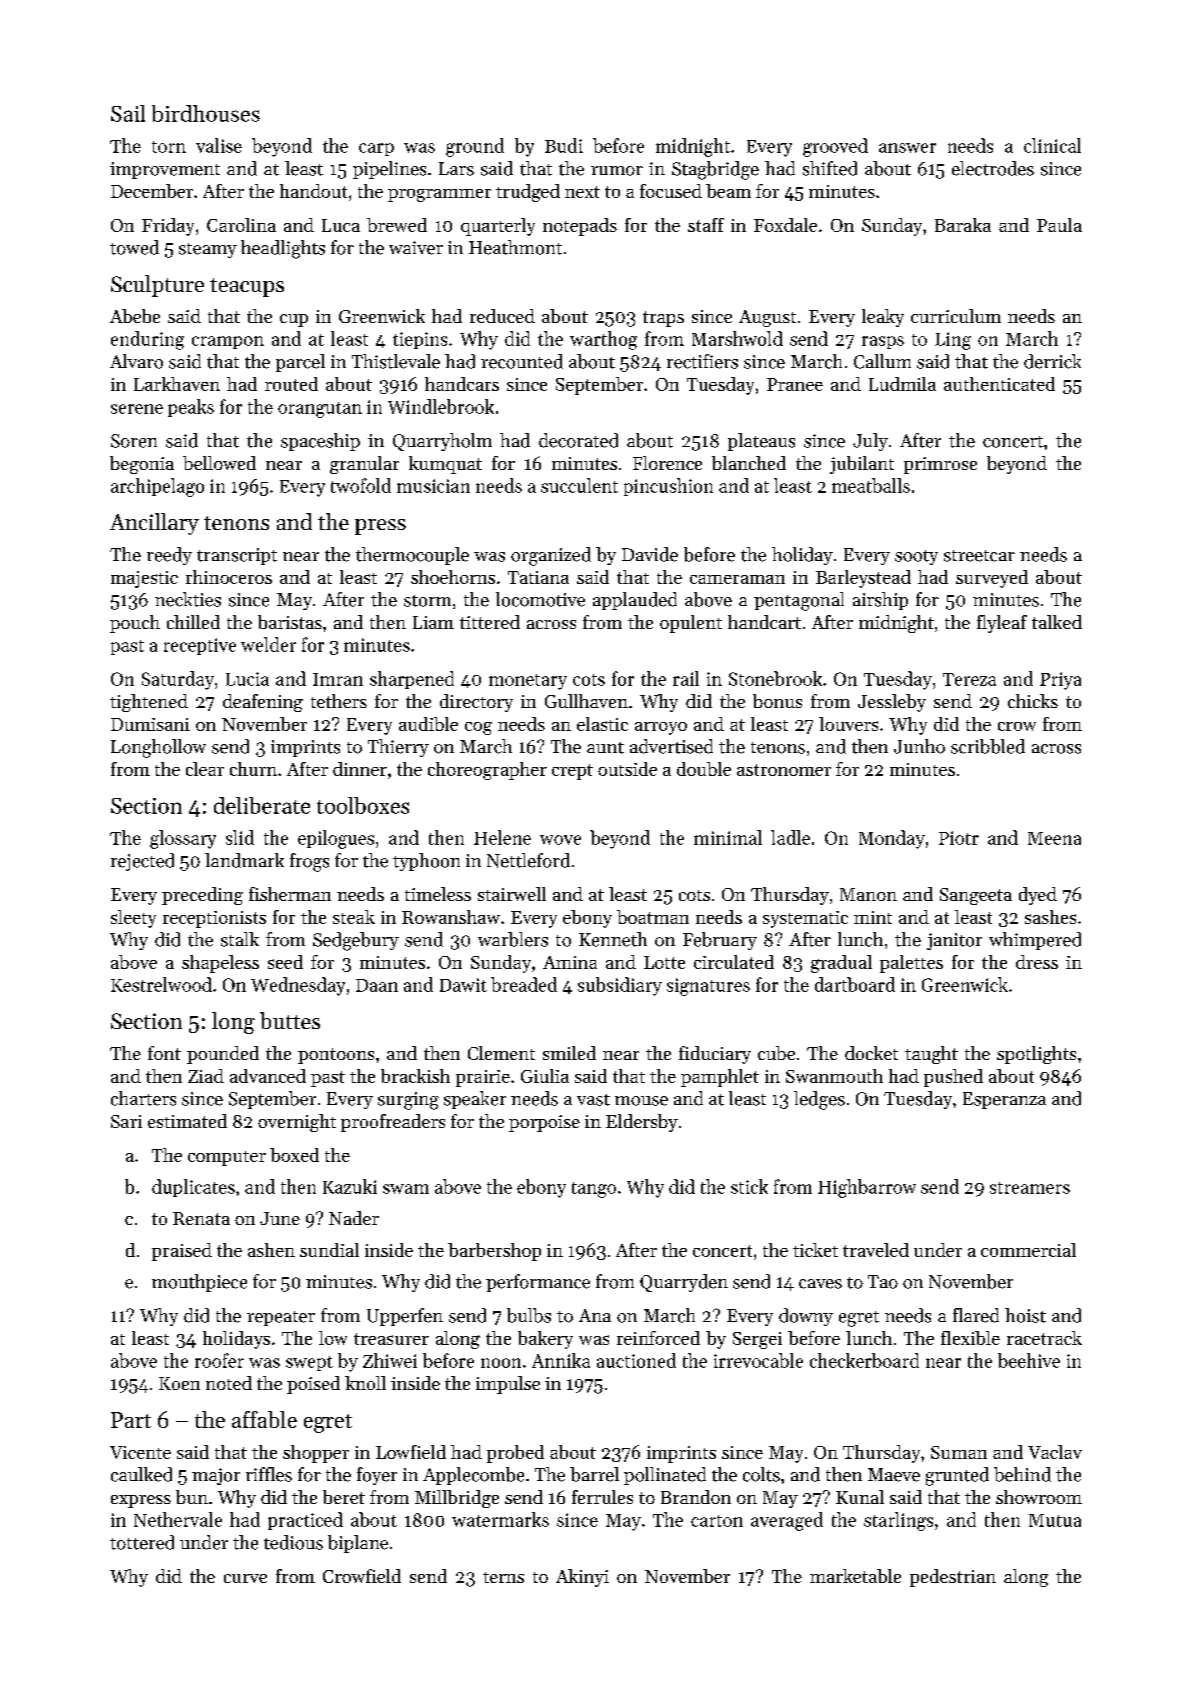 The width and height of the page is (1192, 1686). What do you see at coordinates (453, 577) in the page?
I see `shoehorns` at bounding box center [453, 577].
